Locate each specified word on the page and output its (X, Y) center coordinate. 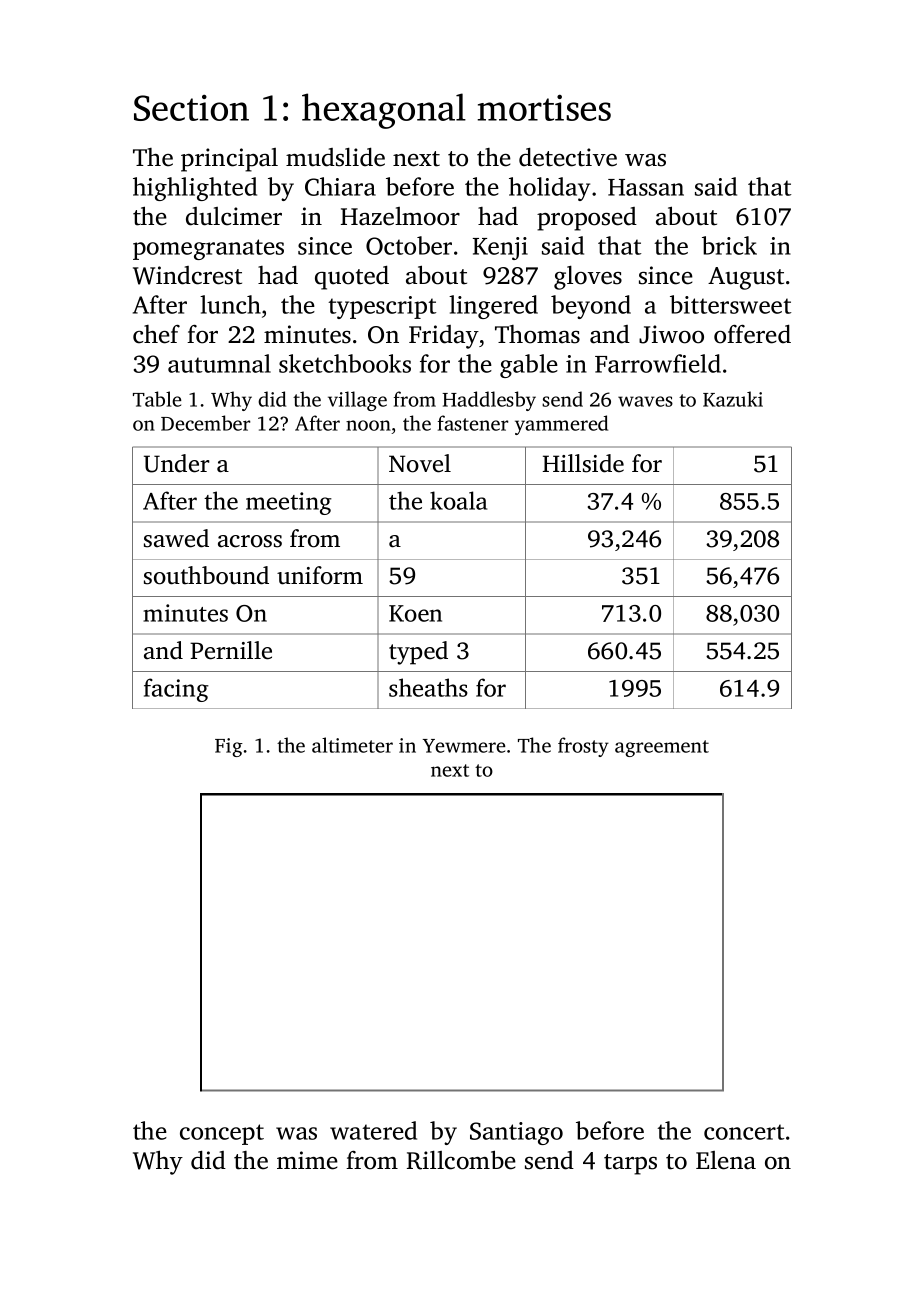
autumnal (219, 363)
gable (529, 366)
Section (191, 108)
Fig (229, 747)
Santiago (516, 1133)
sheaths (428, 687)
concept (222, 1134)
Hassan (646, 187)
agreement (662, 748)
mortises (544, 107)
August (746, 278)
